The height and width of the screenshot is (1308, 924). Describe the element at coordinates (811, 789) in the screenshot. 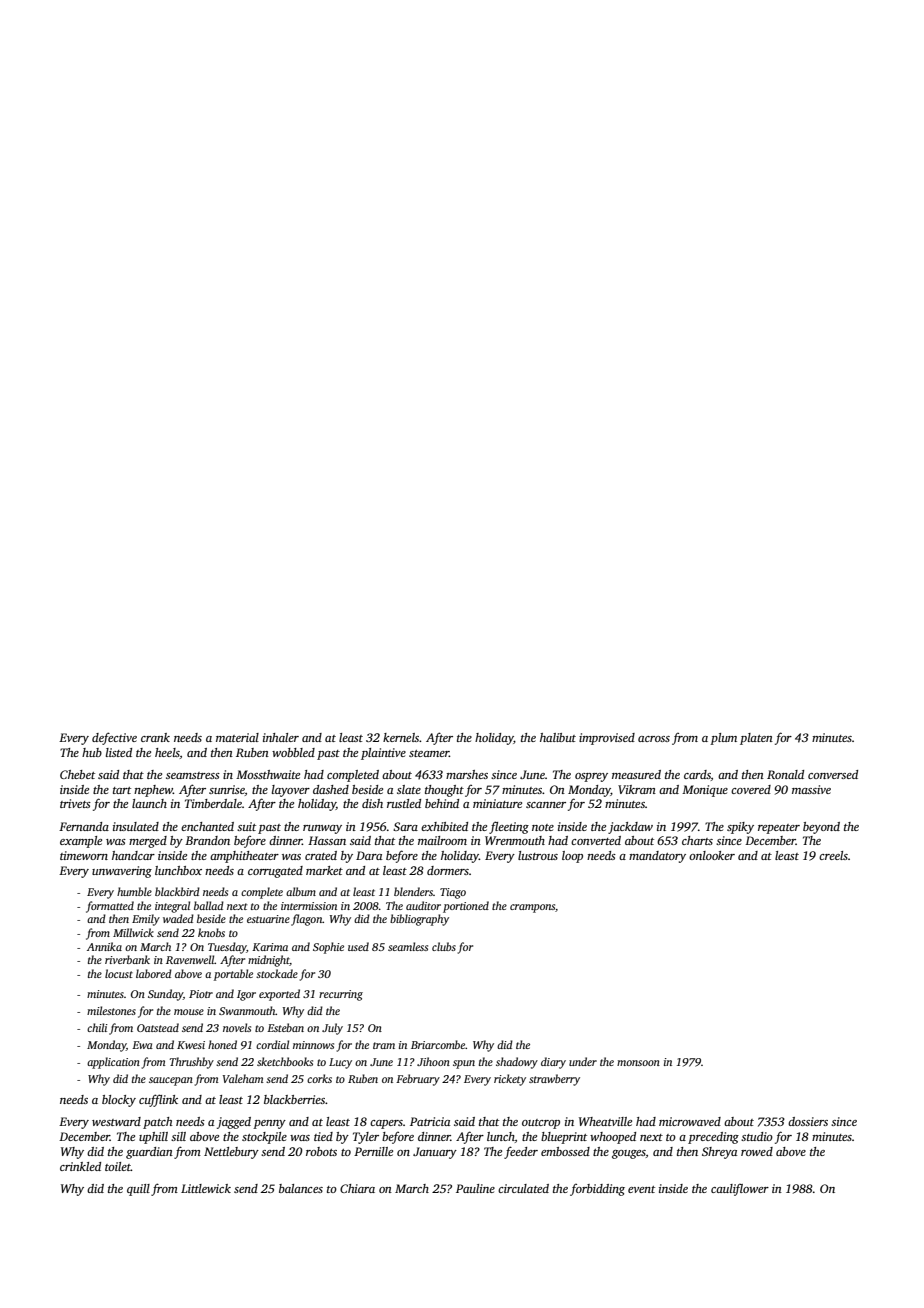

I see `massive` at that location.
